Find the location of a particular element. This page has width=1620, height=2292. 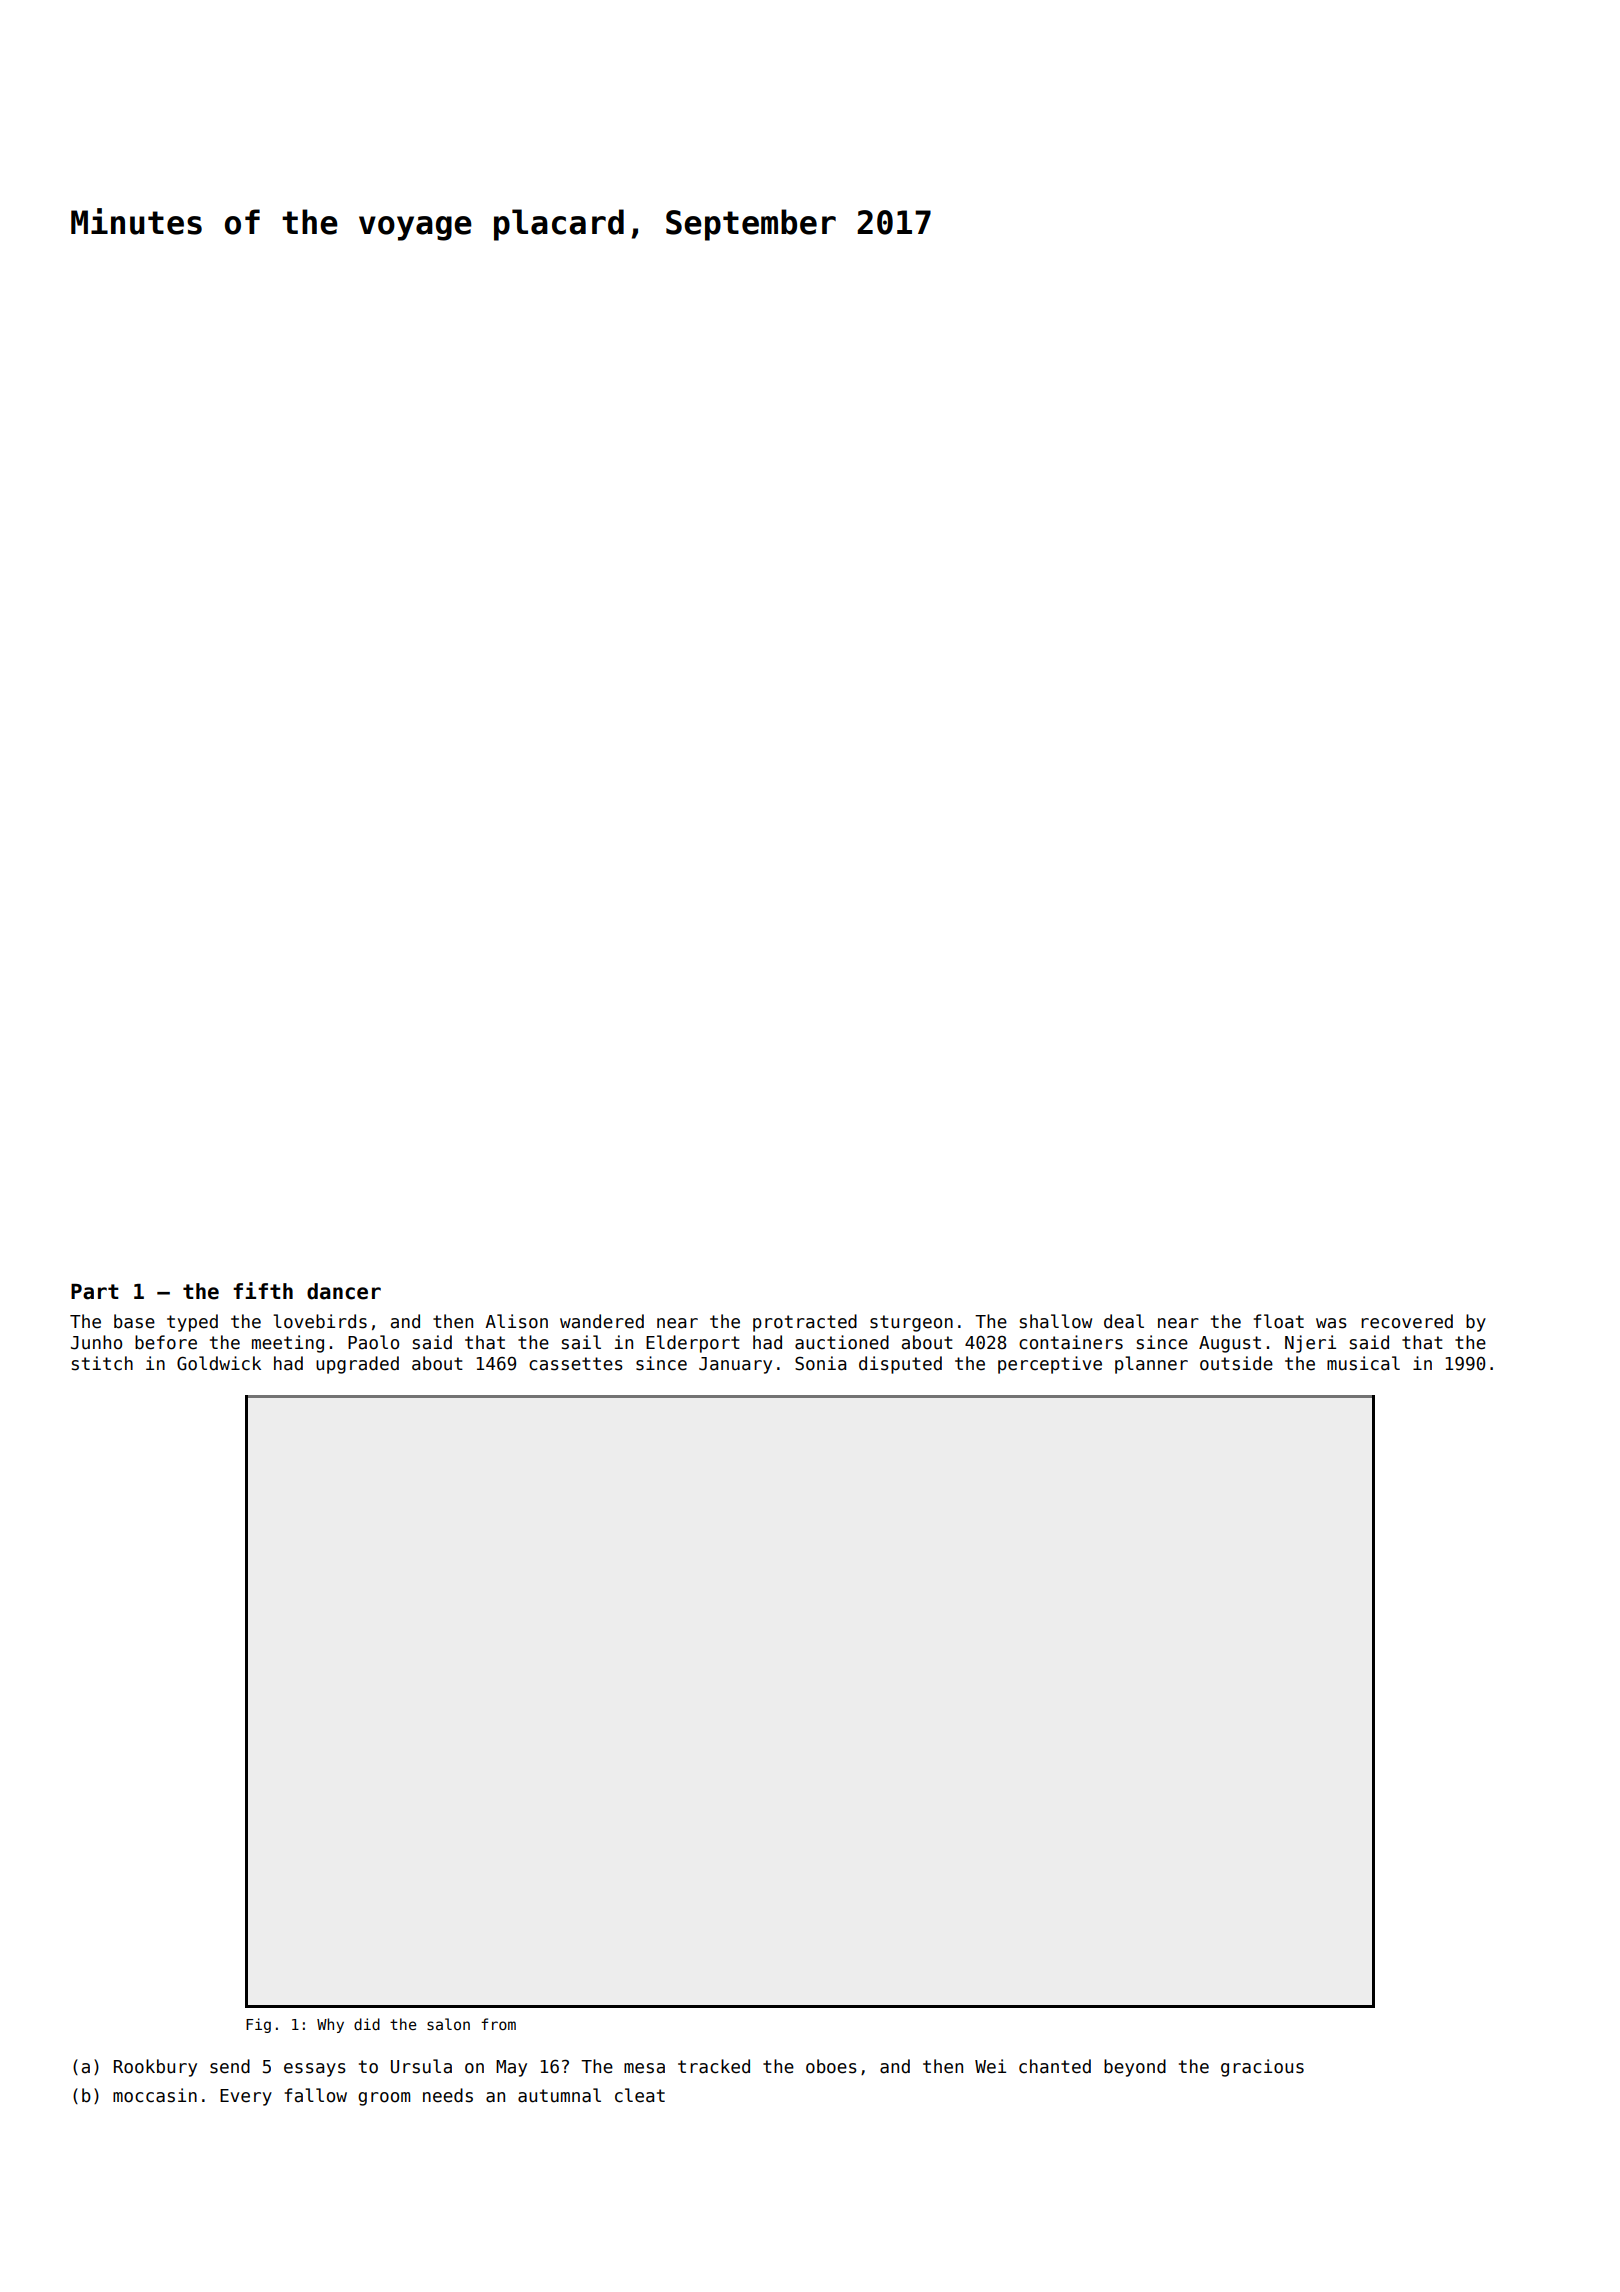

January is located at coordinates (735, 1365).
